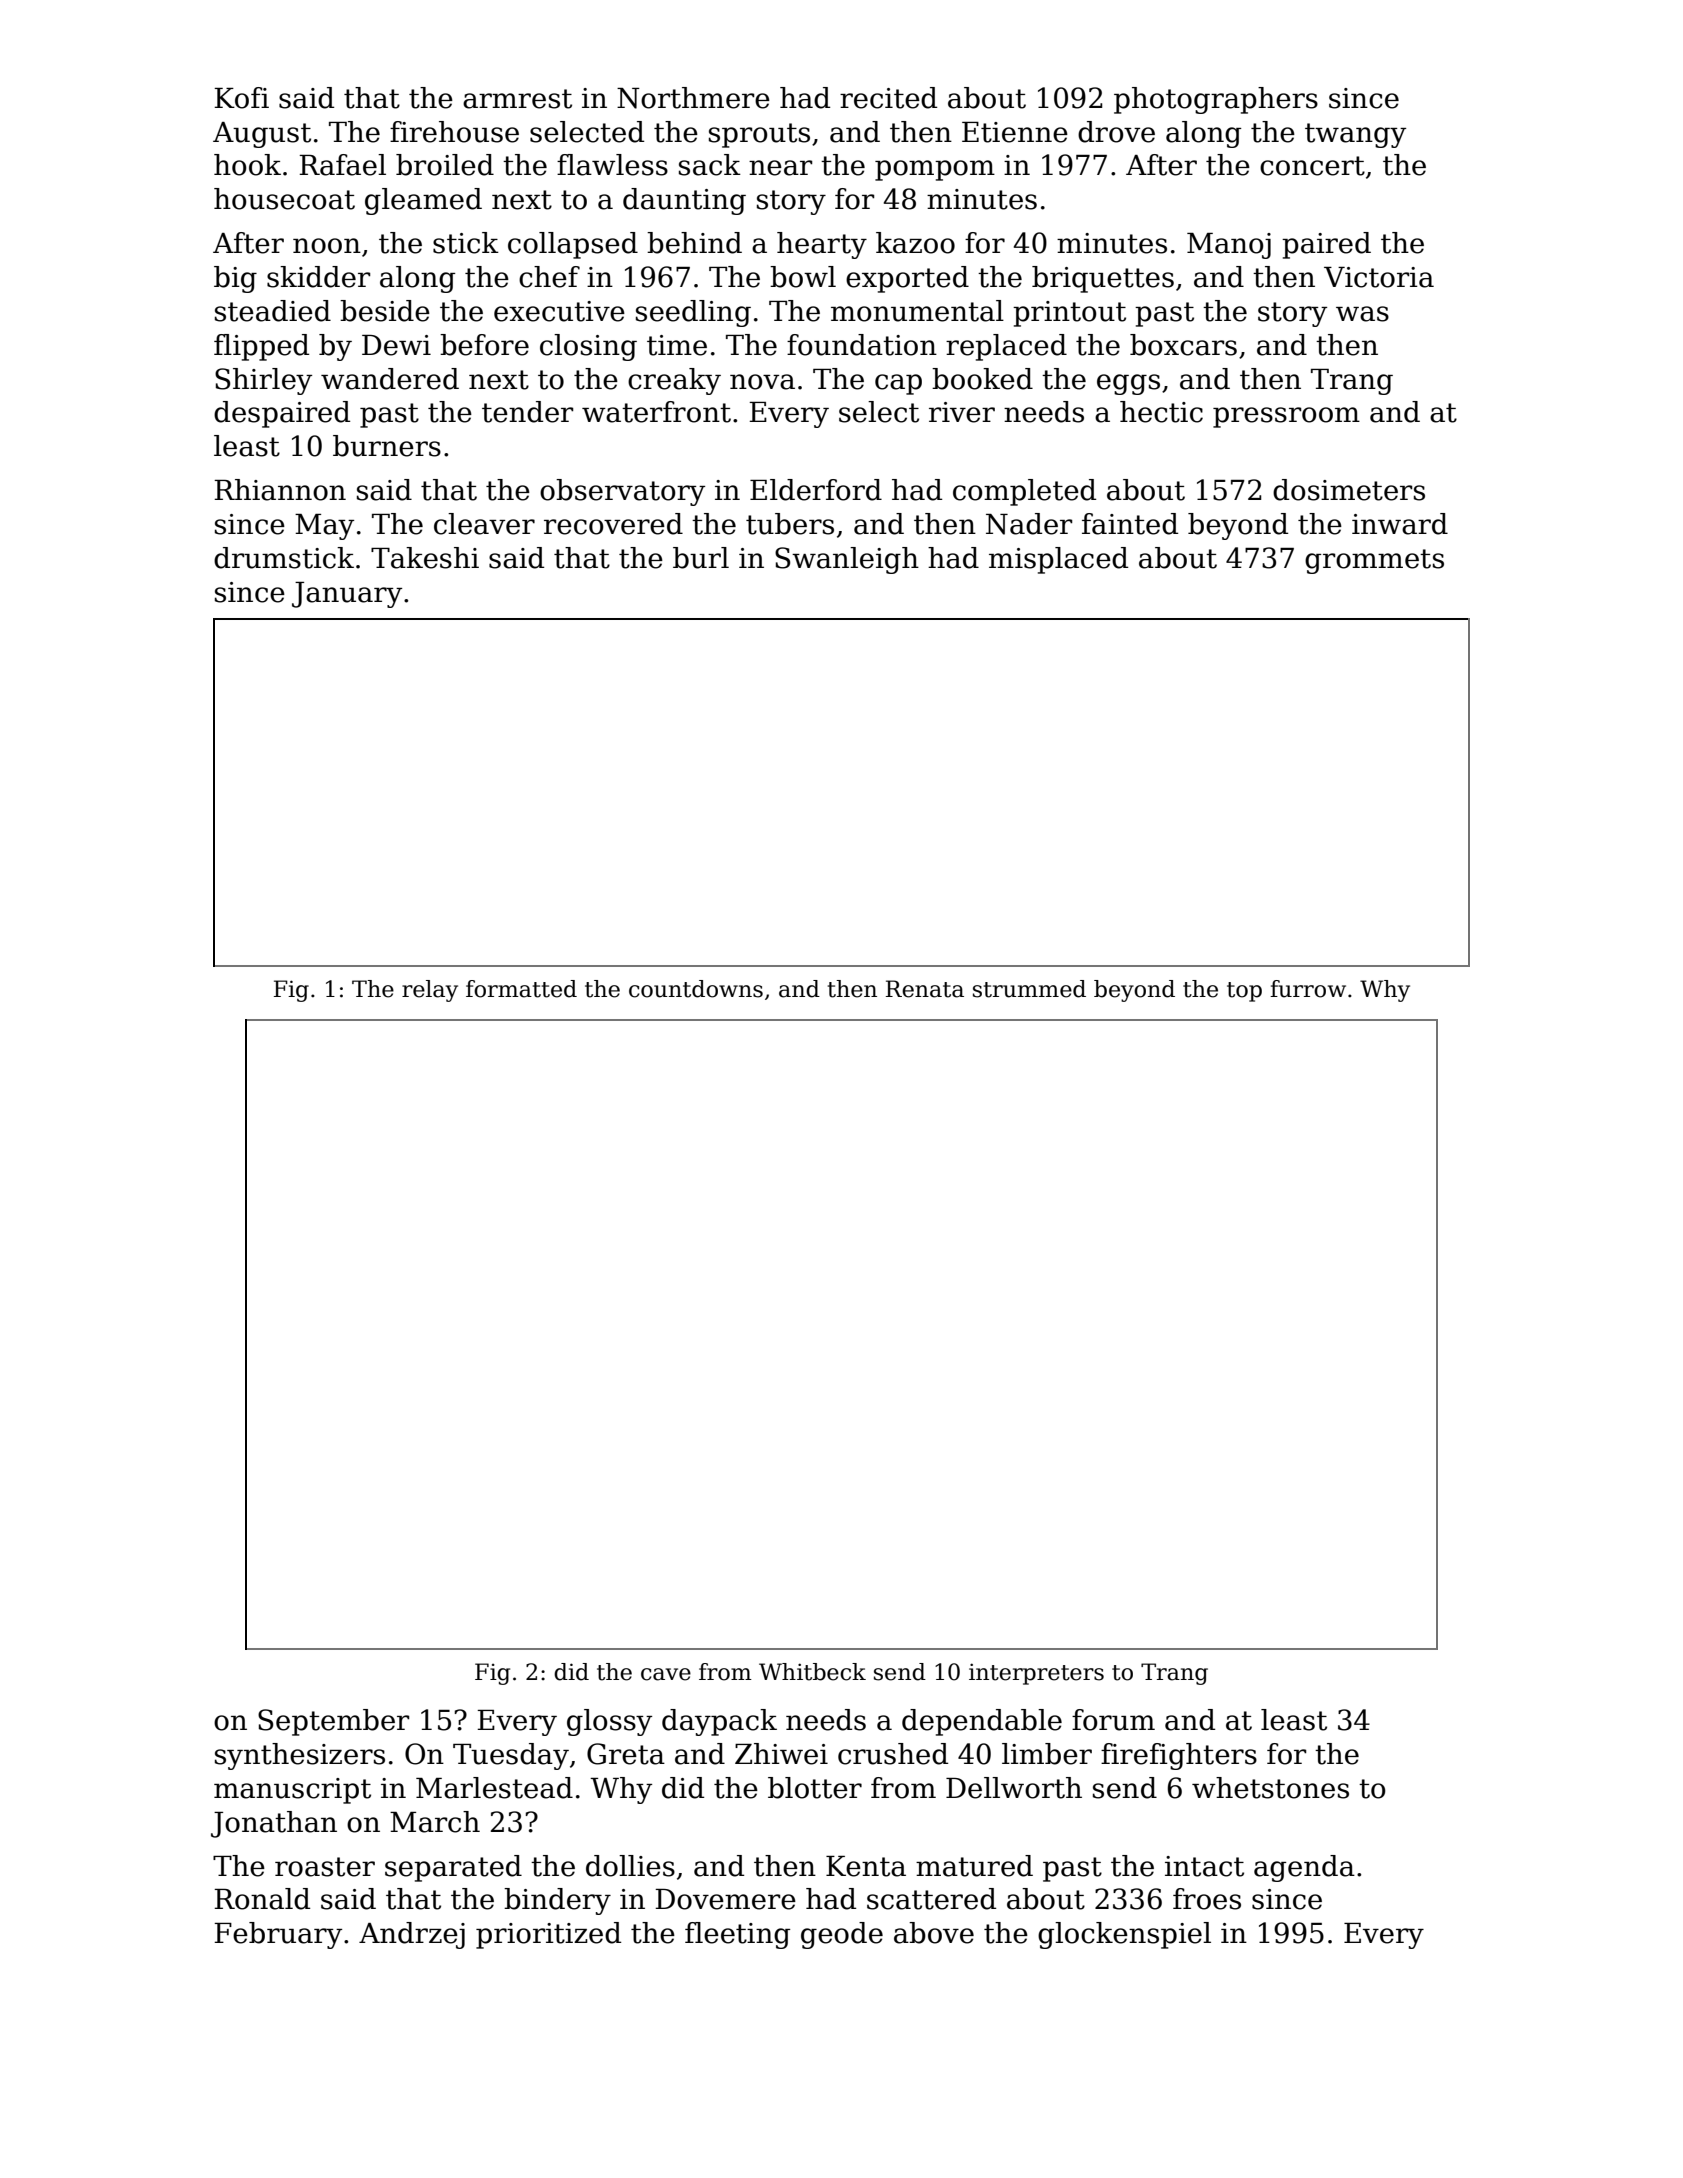 The width and height of the document is (1683, 2178). What do you see at coordinates (612, 165) in the document?
I see `flawless` at bounding box center [612, 165].
